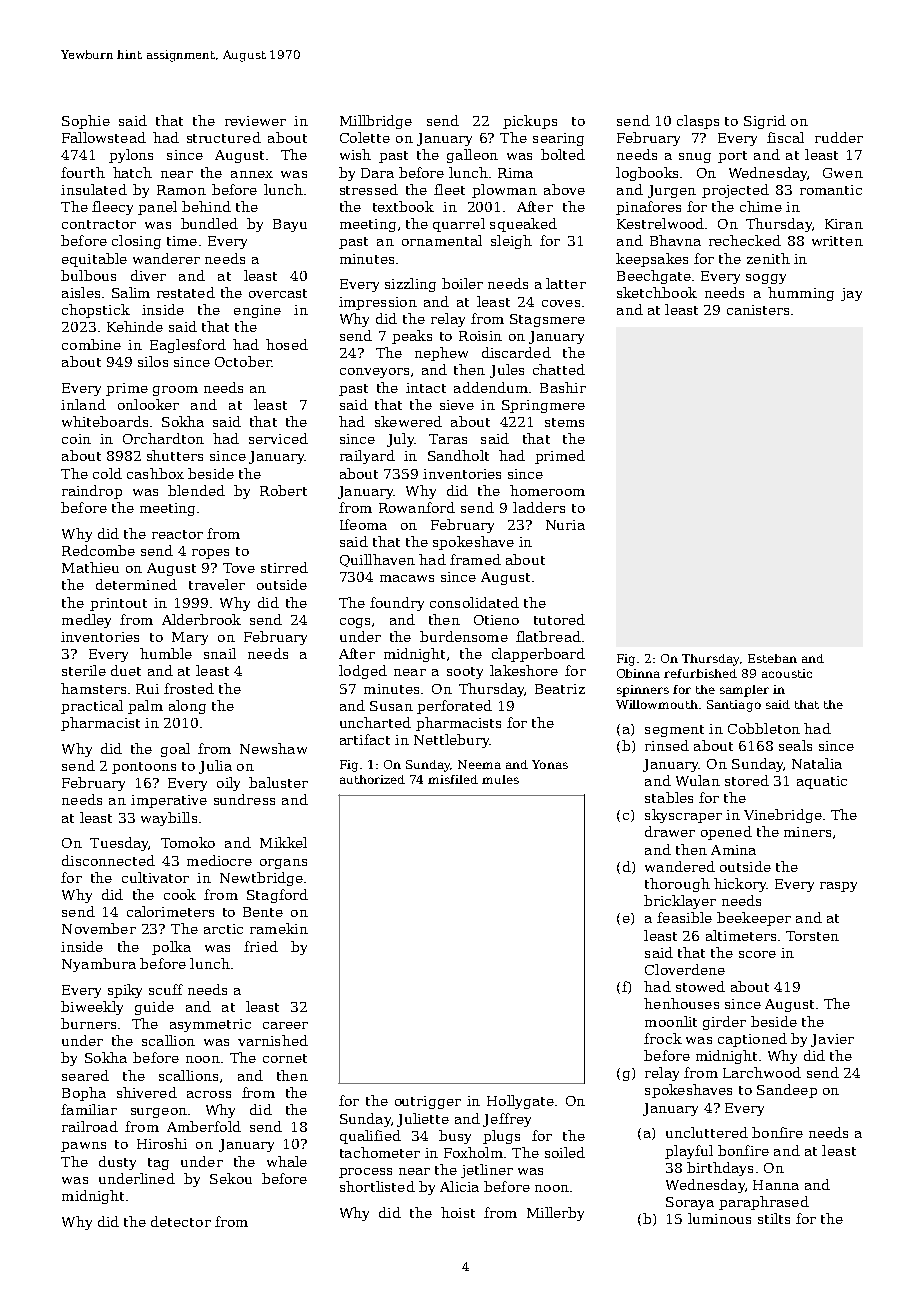 Image resolution: width=924 pixels, height=1308 pixels. I want to click on detector, so click(181, 1221).
